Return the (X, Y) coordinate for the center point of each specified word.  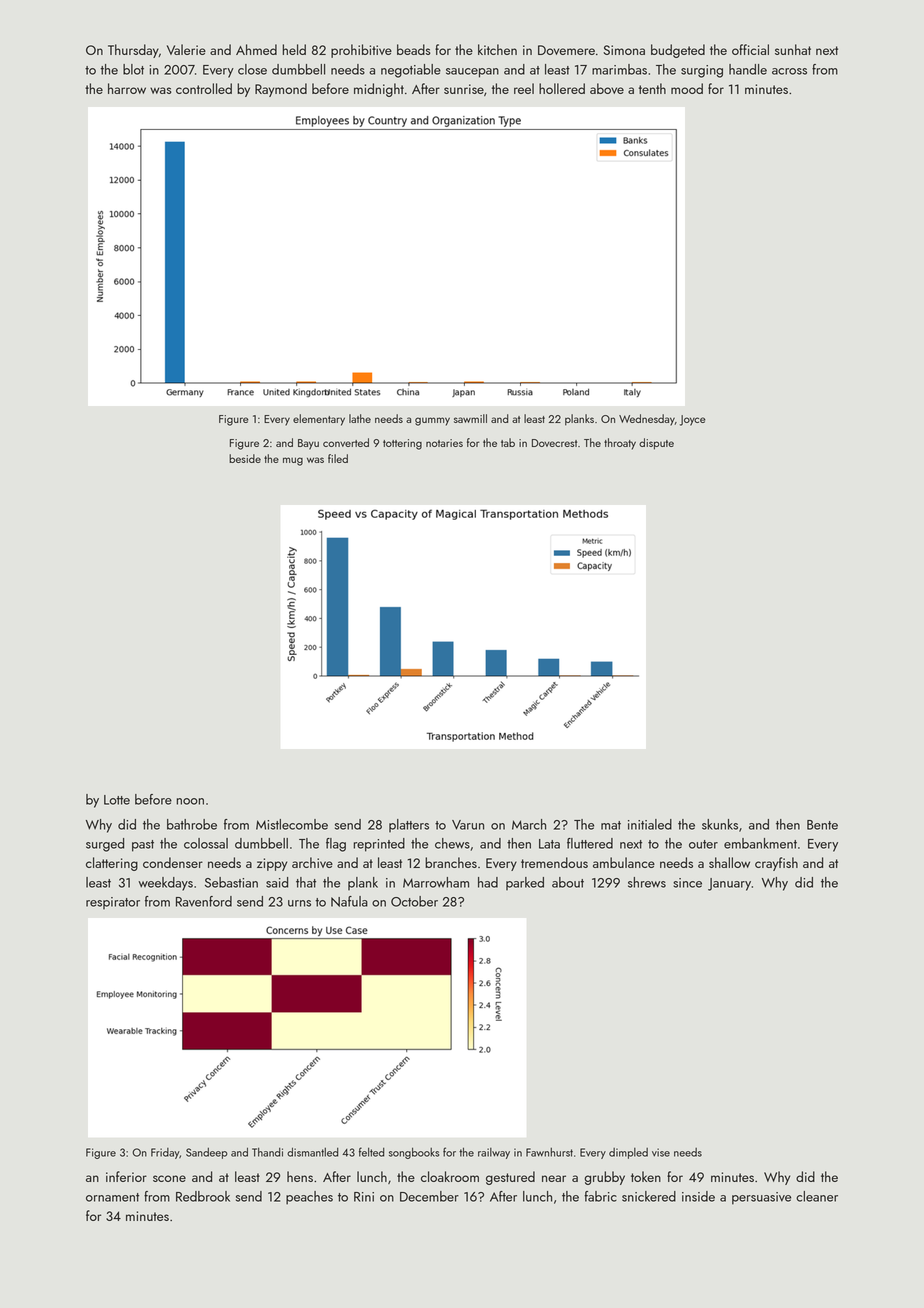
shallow (729, 862)
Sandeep (207, 1153)
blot (133, 69)
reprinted (379, 845)
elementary (319, 420)
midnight (379, 90)
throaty (620, 444)
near (554, 1178)
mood (687, 88)
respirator (113, 903)
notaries (444, 443)
